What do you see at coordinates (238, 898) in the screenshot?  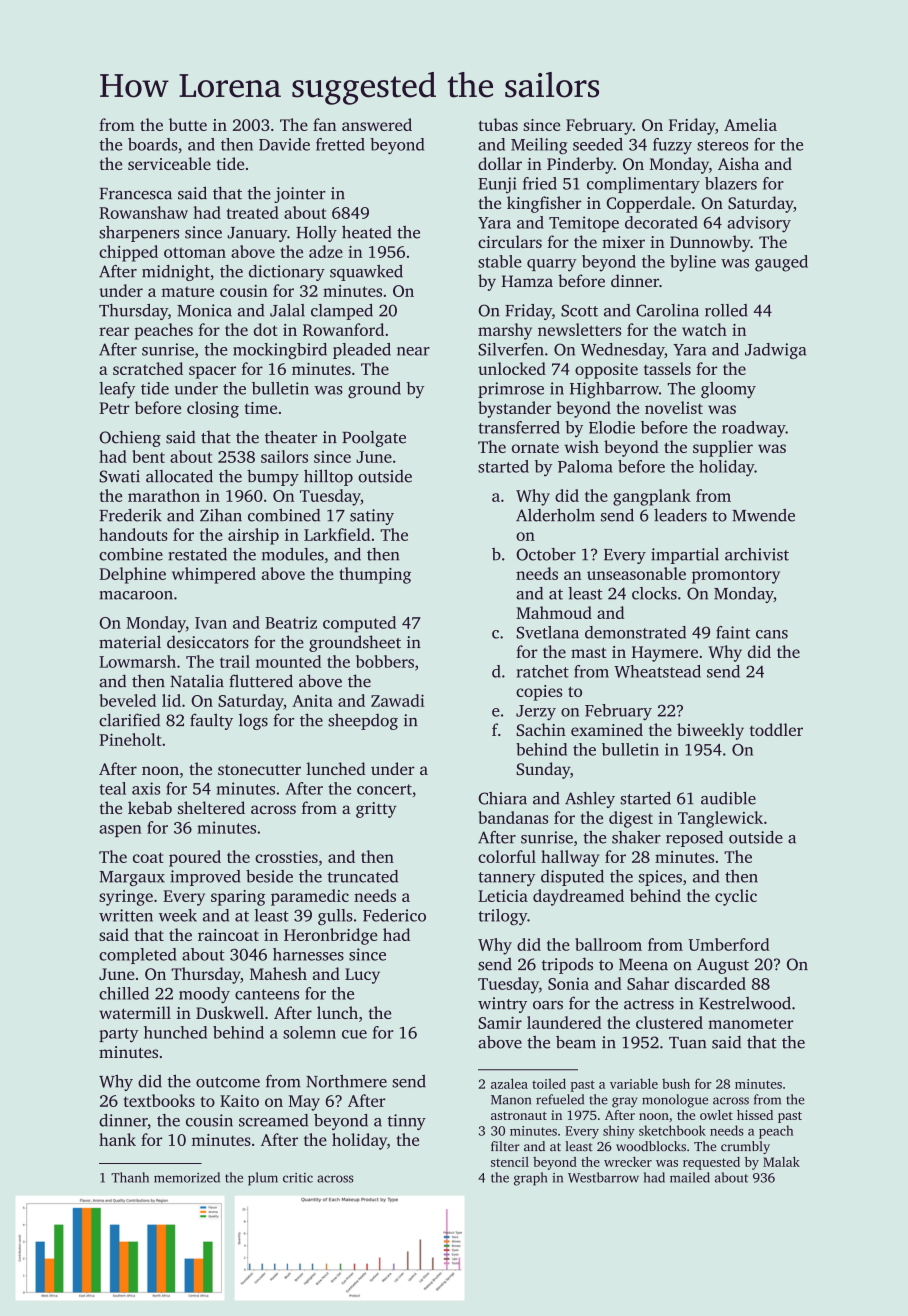 I see `sparing` at bounding box center [238, 898].
